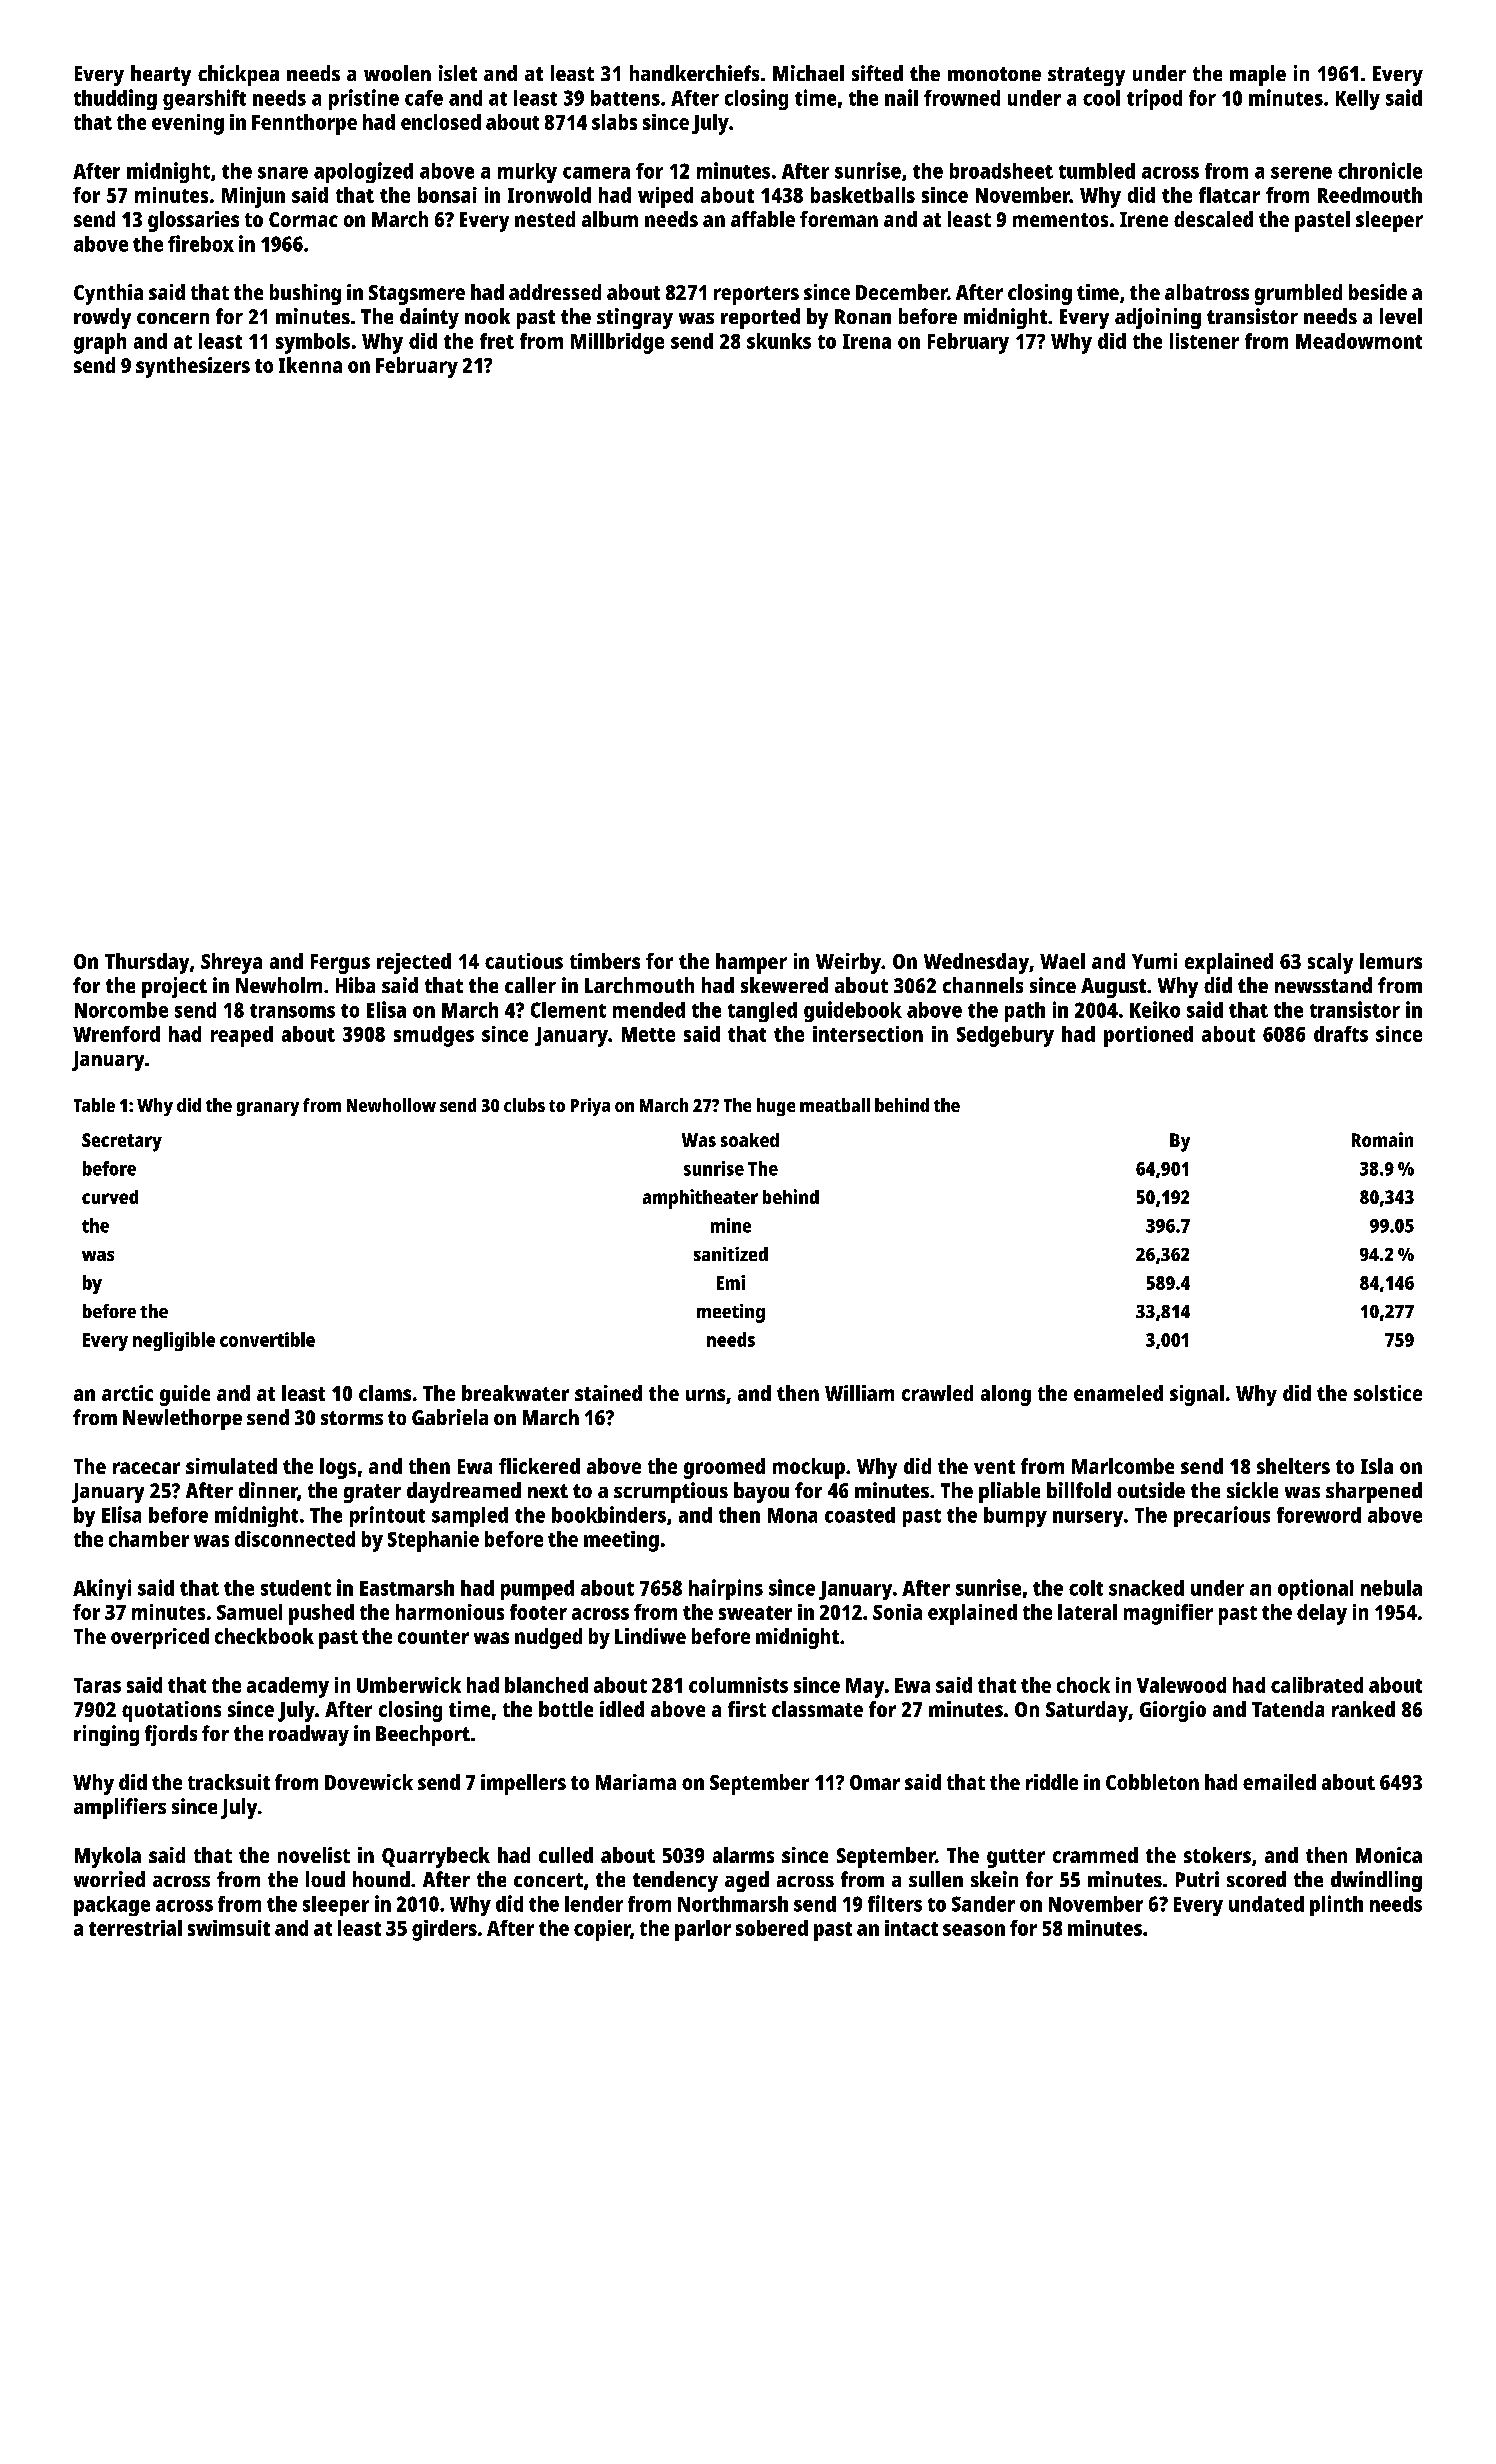  Describe the element at coordinates (313, 343) in the screenshot. I see `symbols` at that location.
